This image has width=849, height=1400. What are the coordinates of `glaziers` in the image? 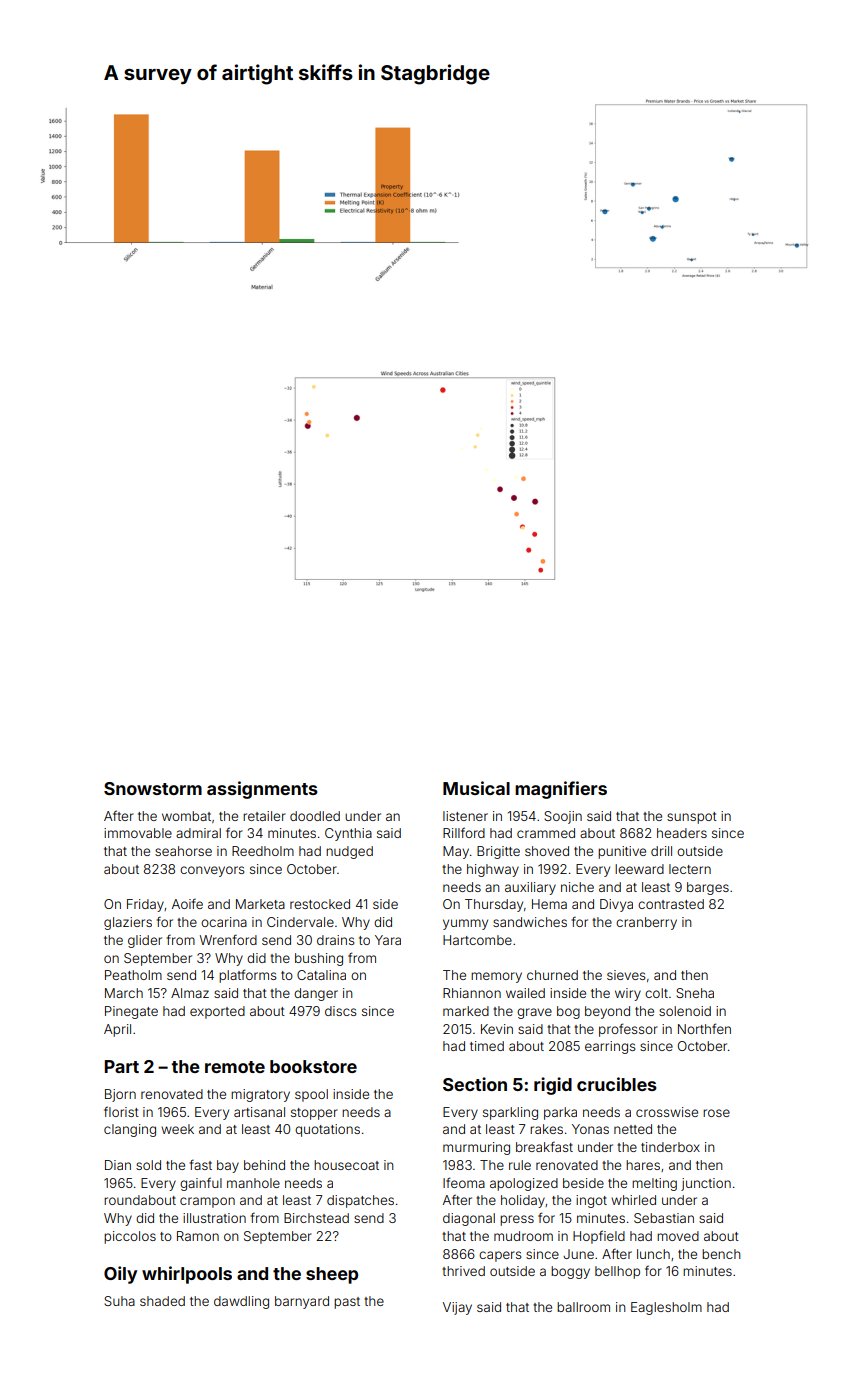 It's located at (128, 923).
